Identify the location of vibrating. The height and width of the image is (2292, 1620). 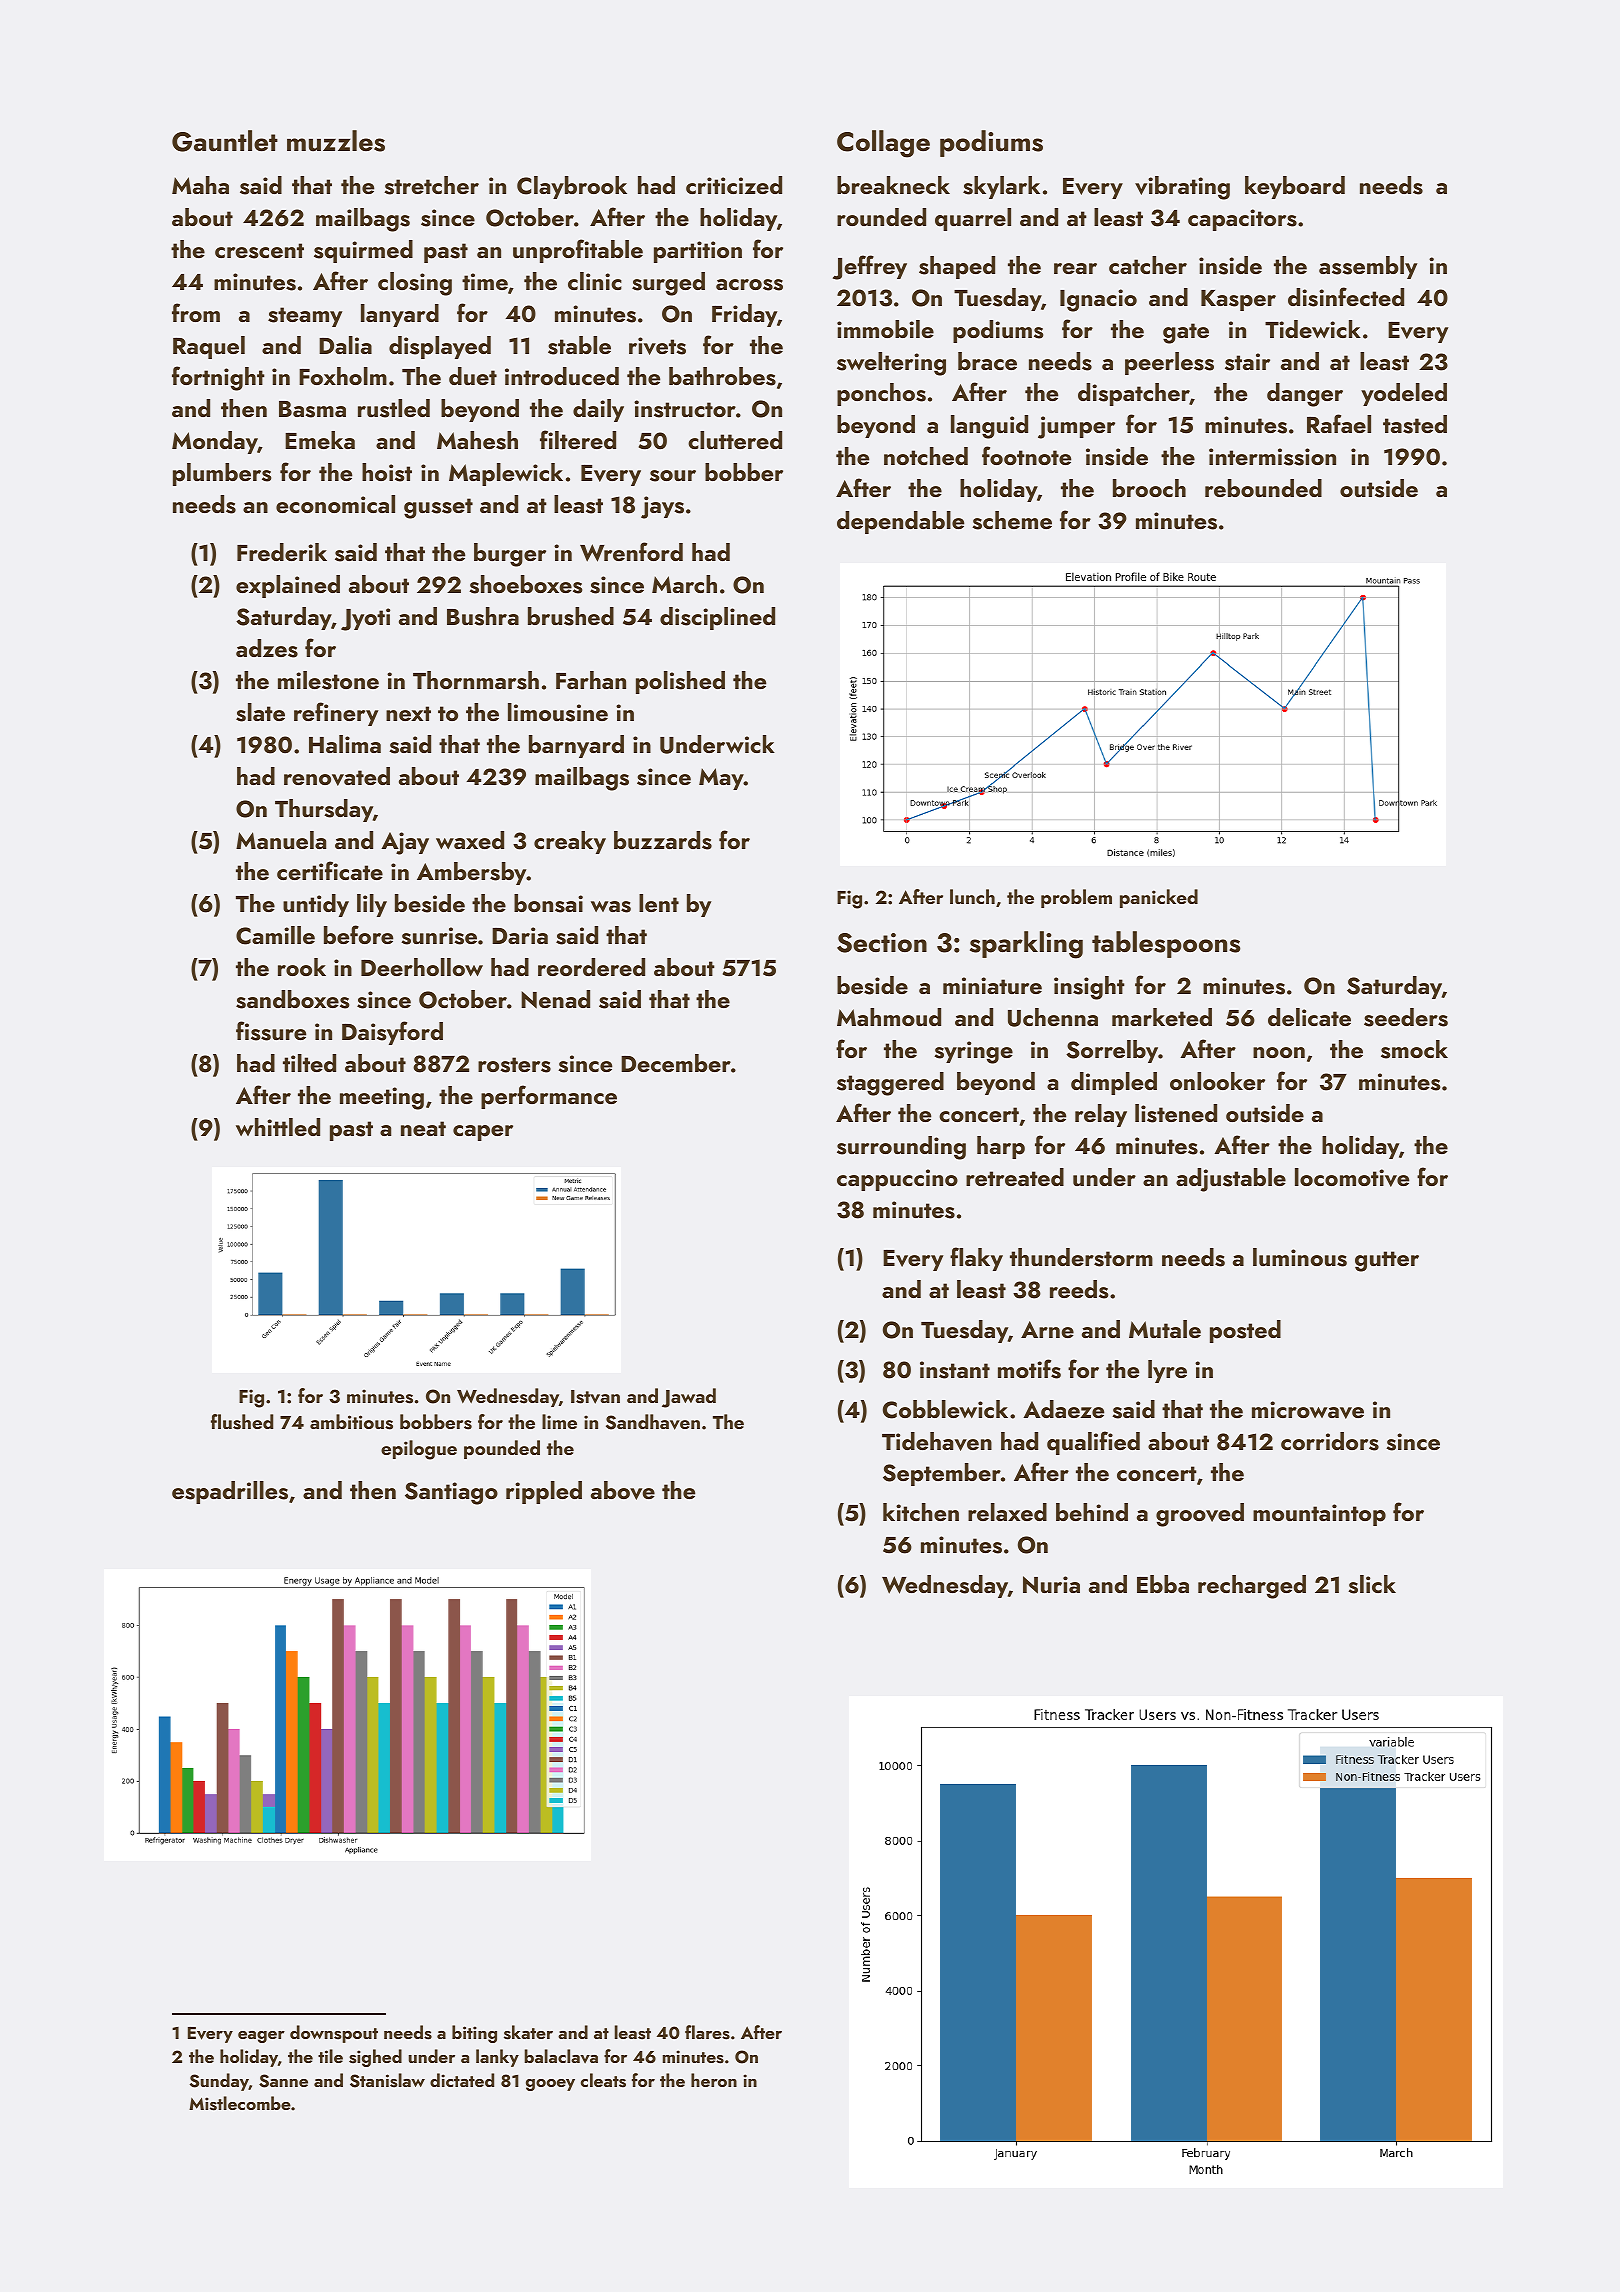
(1182, 188).
